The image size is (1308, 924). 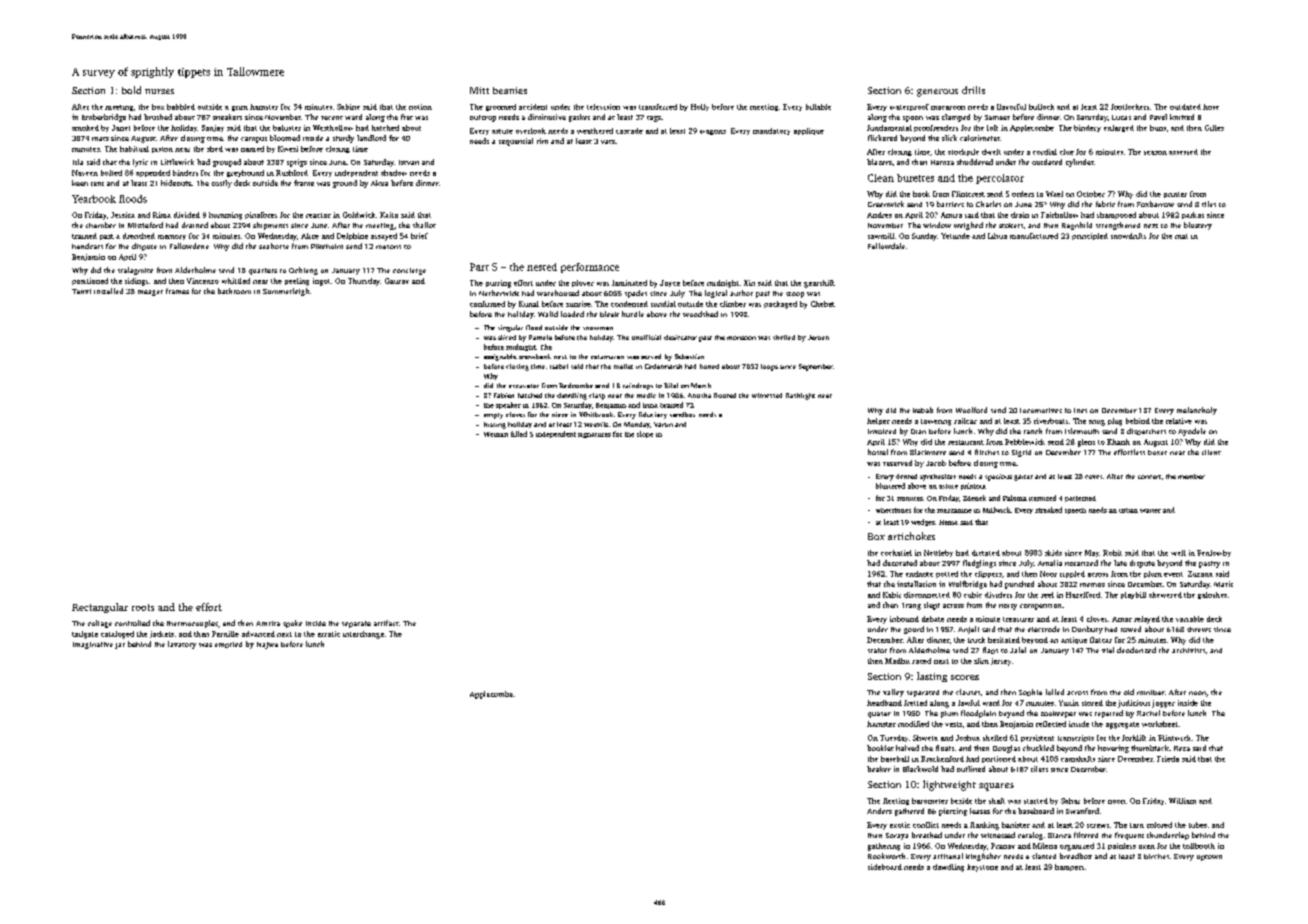 I want to click on sneakers, so click(x=227, y=117).
